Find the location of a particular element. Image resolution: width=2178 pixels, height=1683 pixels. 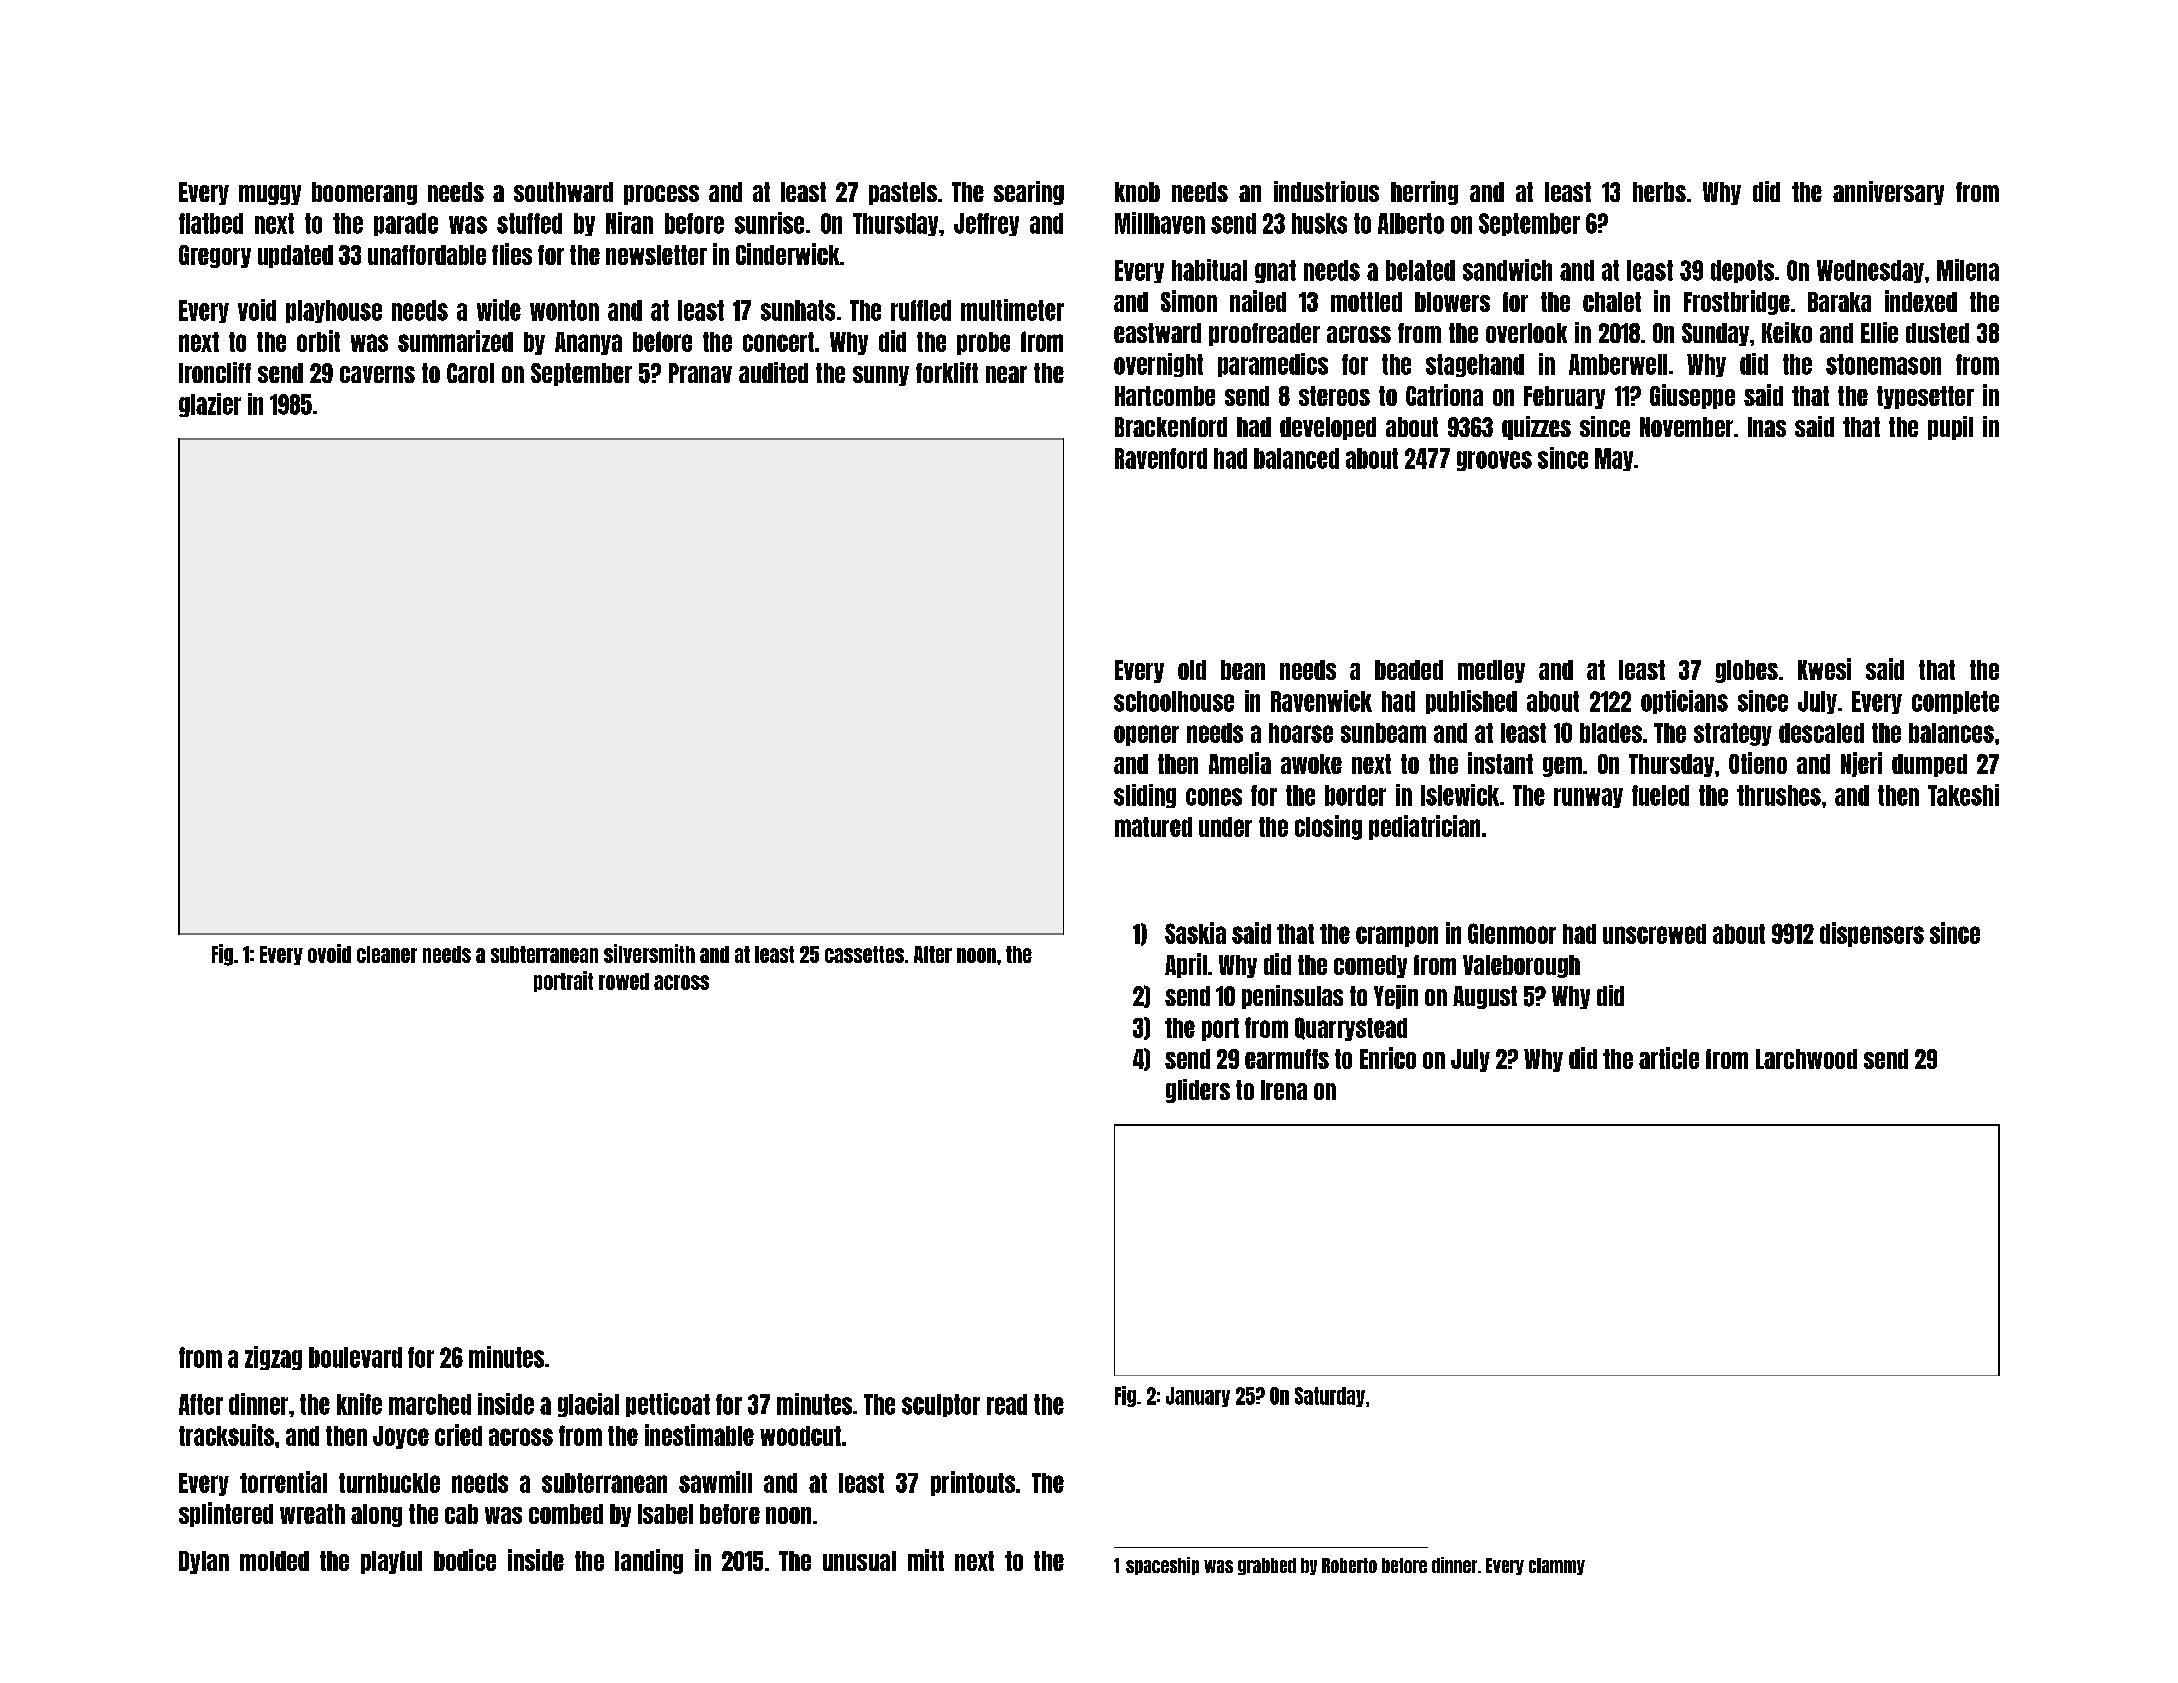

complete is located at coordinates (1955, 702).
